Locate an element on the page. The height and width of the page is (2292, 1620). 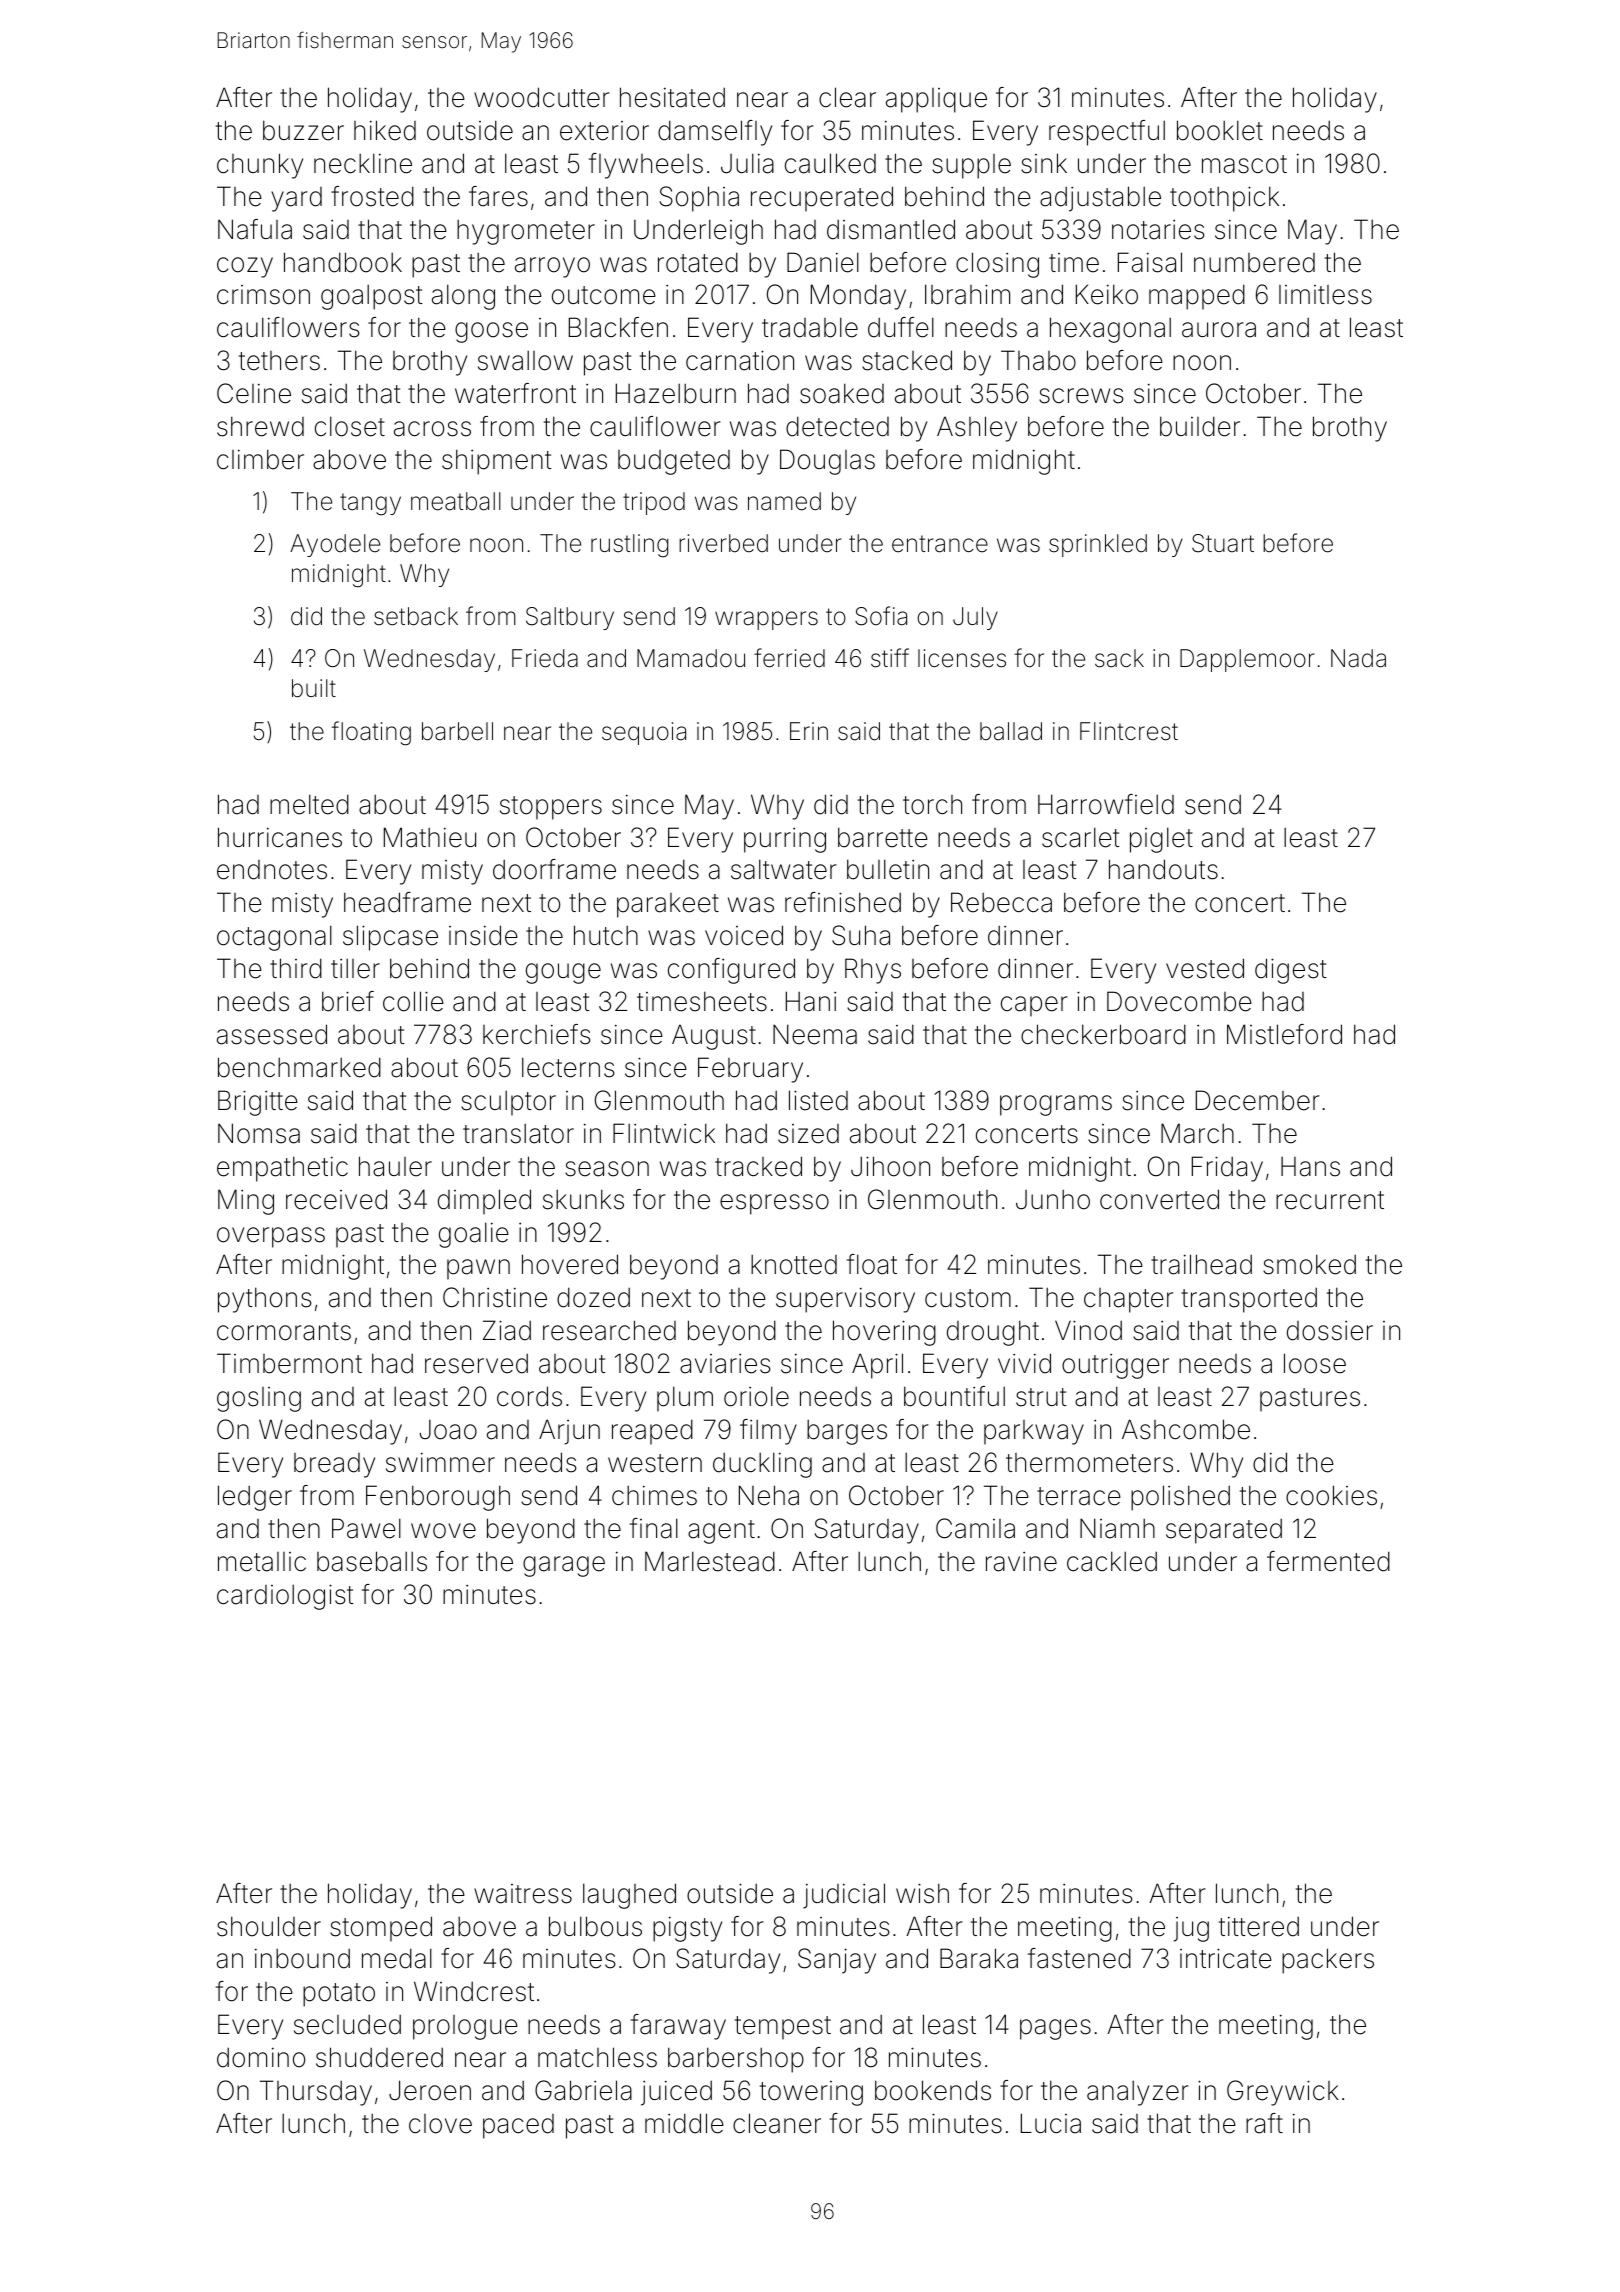
rotated is located at coordinates (698, 262).
